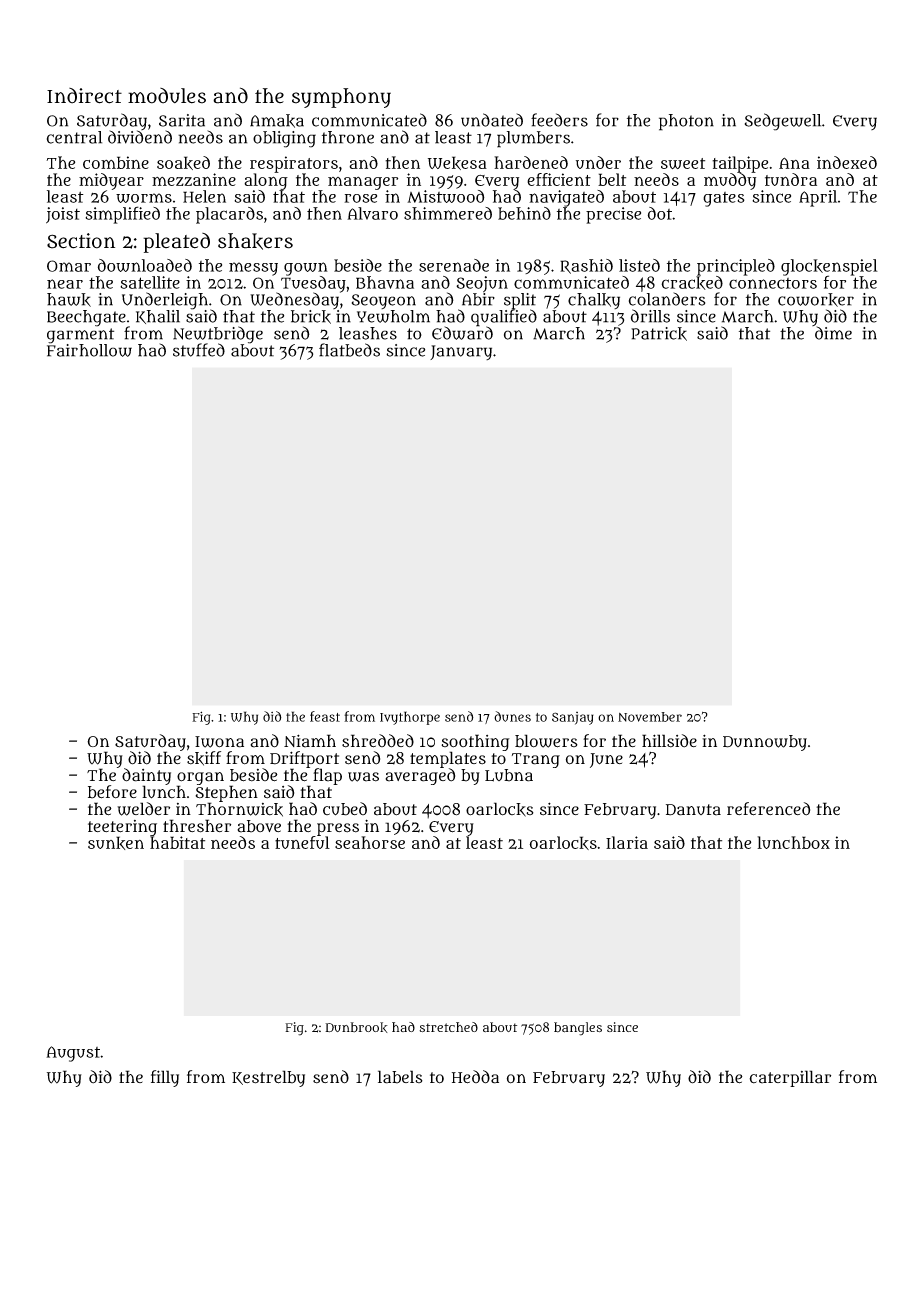 The image size is (924, 1308). What do you see at coordinates (768, 809) in the page?
I see `referenced` at bounding box center [768, 809].
